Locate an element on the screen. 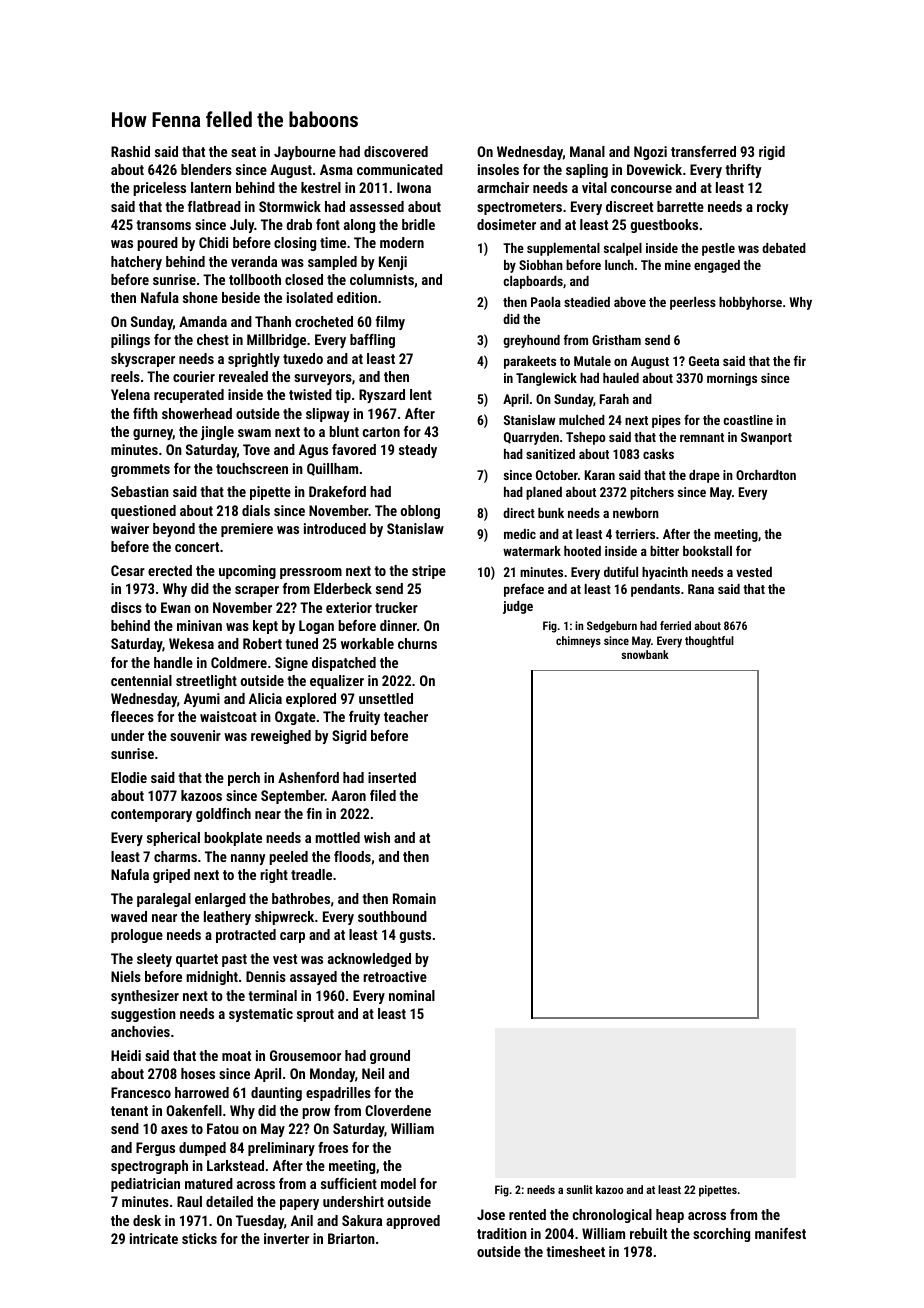  reweighed is located at coordinates (281, 737).
